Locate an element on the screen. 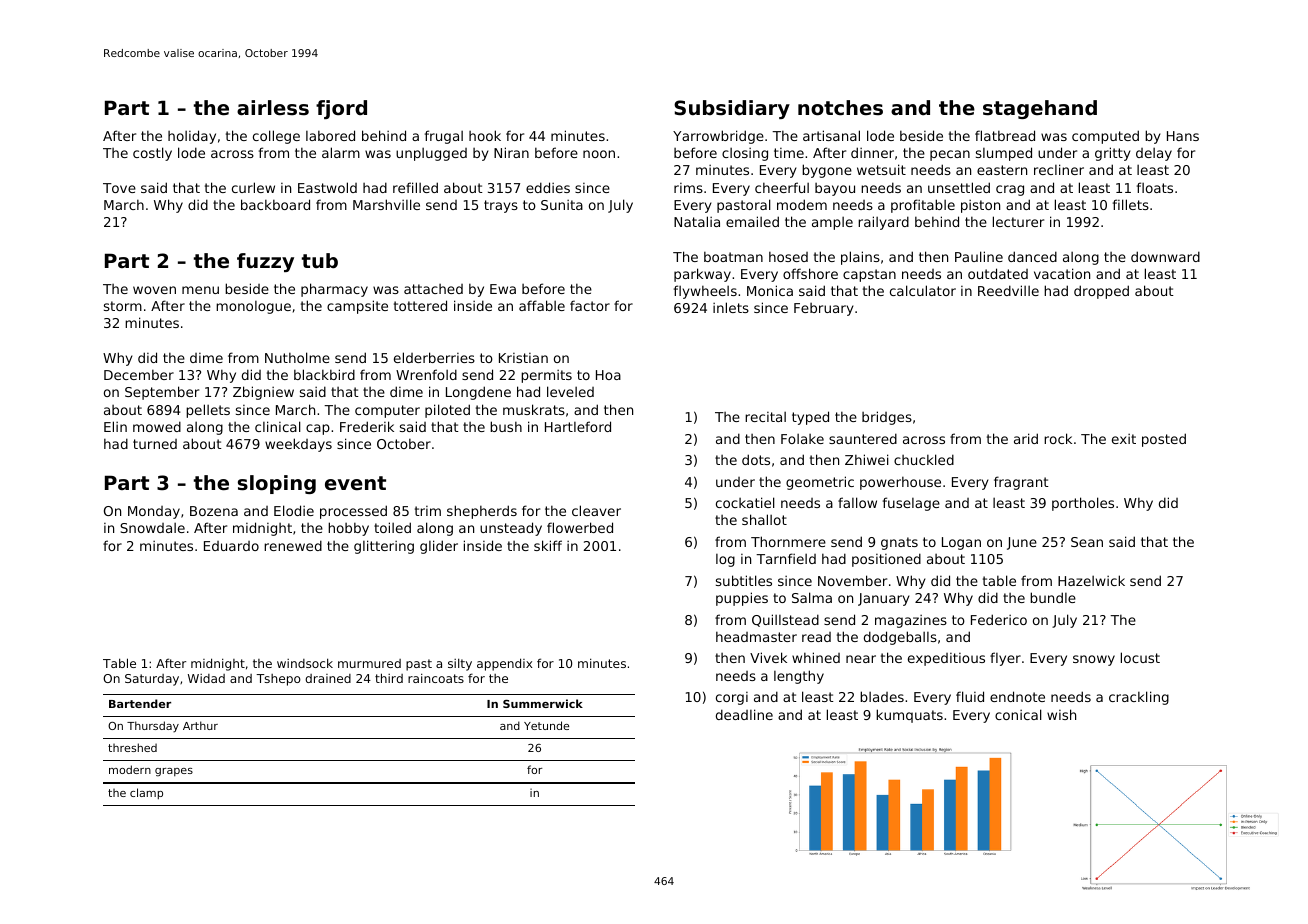  Hans is located at coordinates (1183, 136).
